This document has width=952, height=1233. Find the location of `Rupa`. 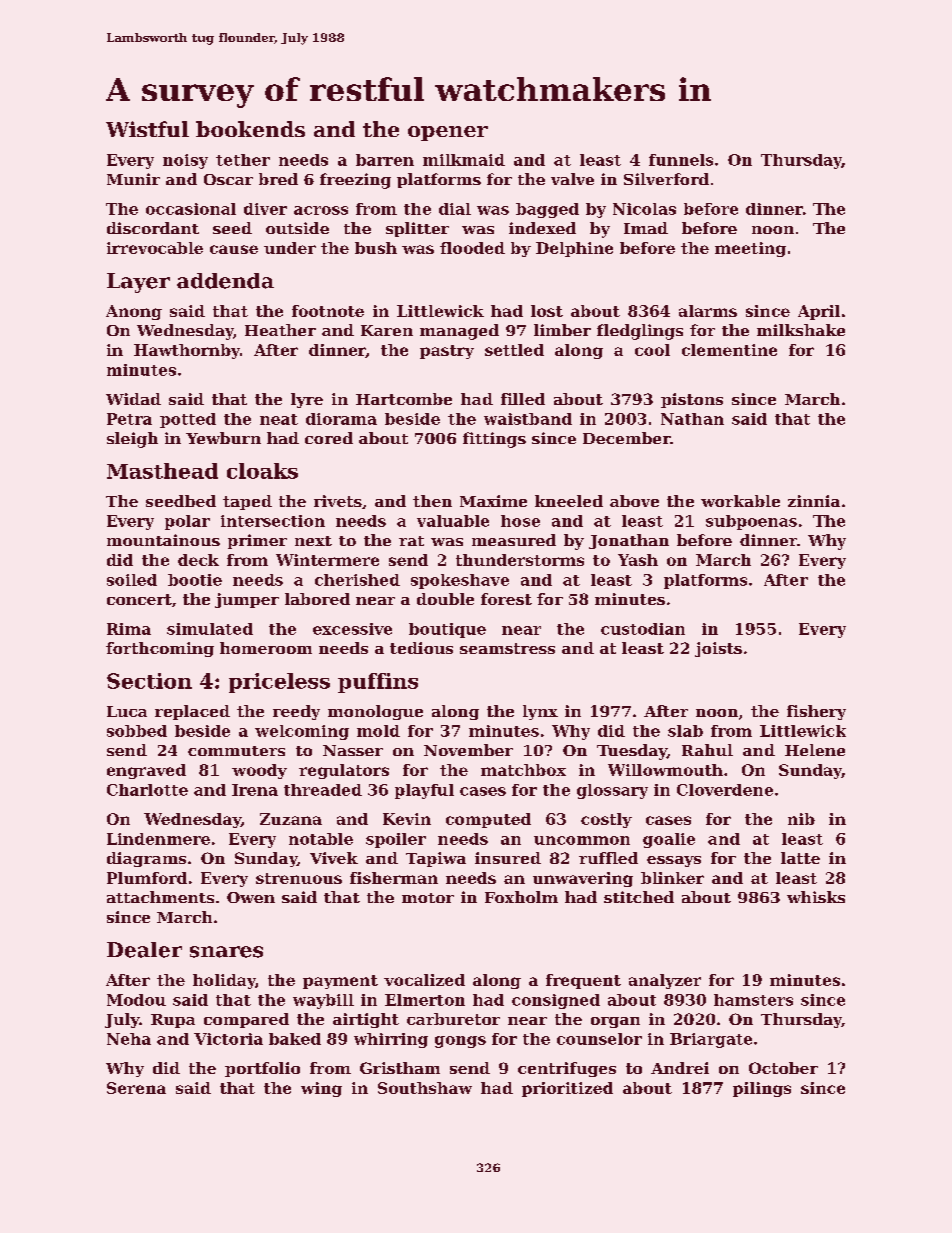

Rupa is located at coordinates (173, 1021).
